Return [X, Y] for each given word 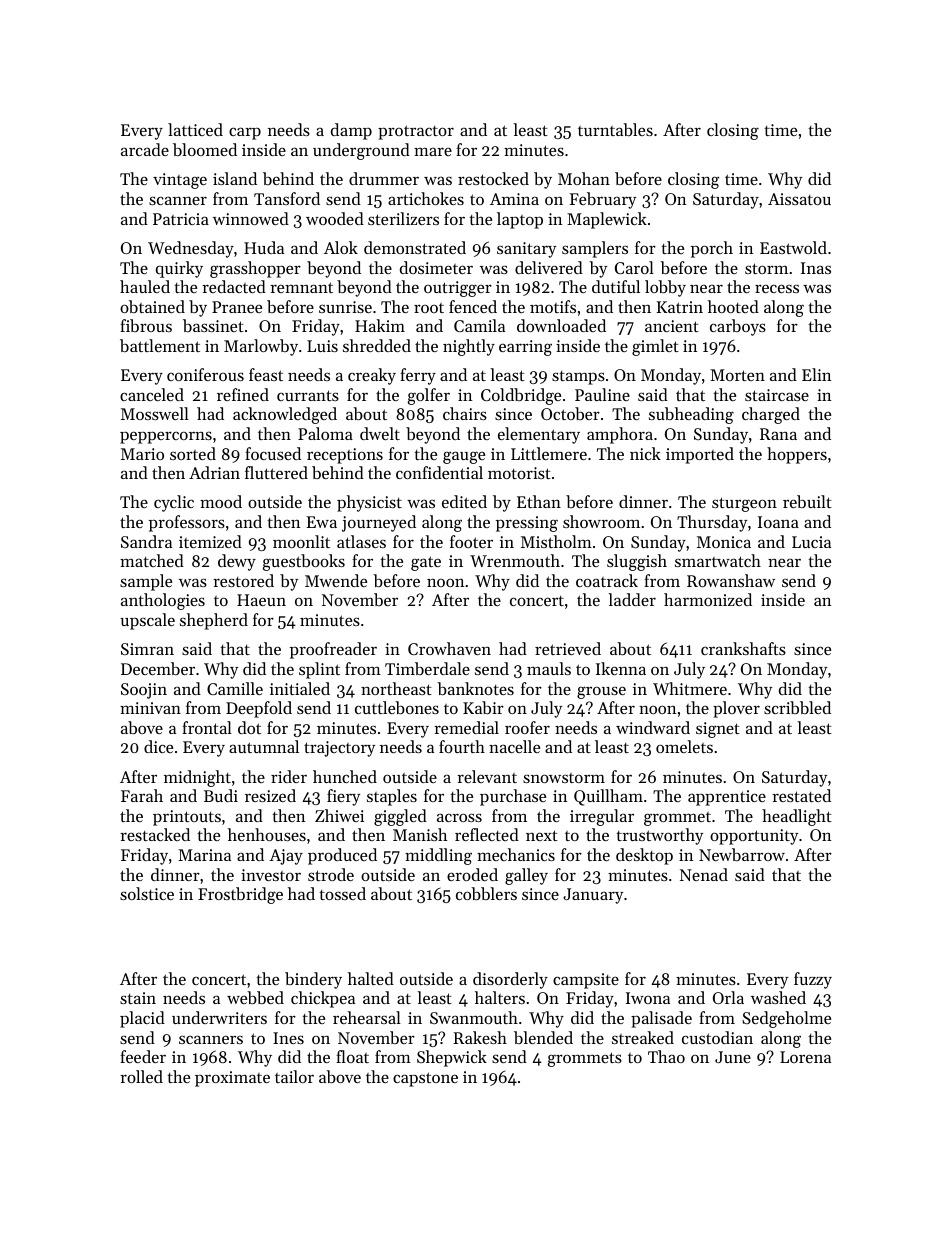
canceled [152, 394]
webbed [255, 997]
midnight [197, 778]
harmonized [708, 599]
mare [433, 151]
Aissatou [799, 199]
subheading [691, 415]
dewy [237, 562]
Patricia [181, 219]
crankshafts [743, 648]
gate [426, 563]
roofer [527, 727]
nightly [469, 347]
